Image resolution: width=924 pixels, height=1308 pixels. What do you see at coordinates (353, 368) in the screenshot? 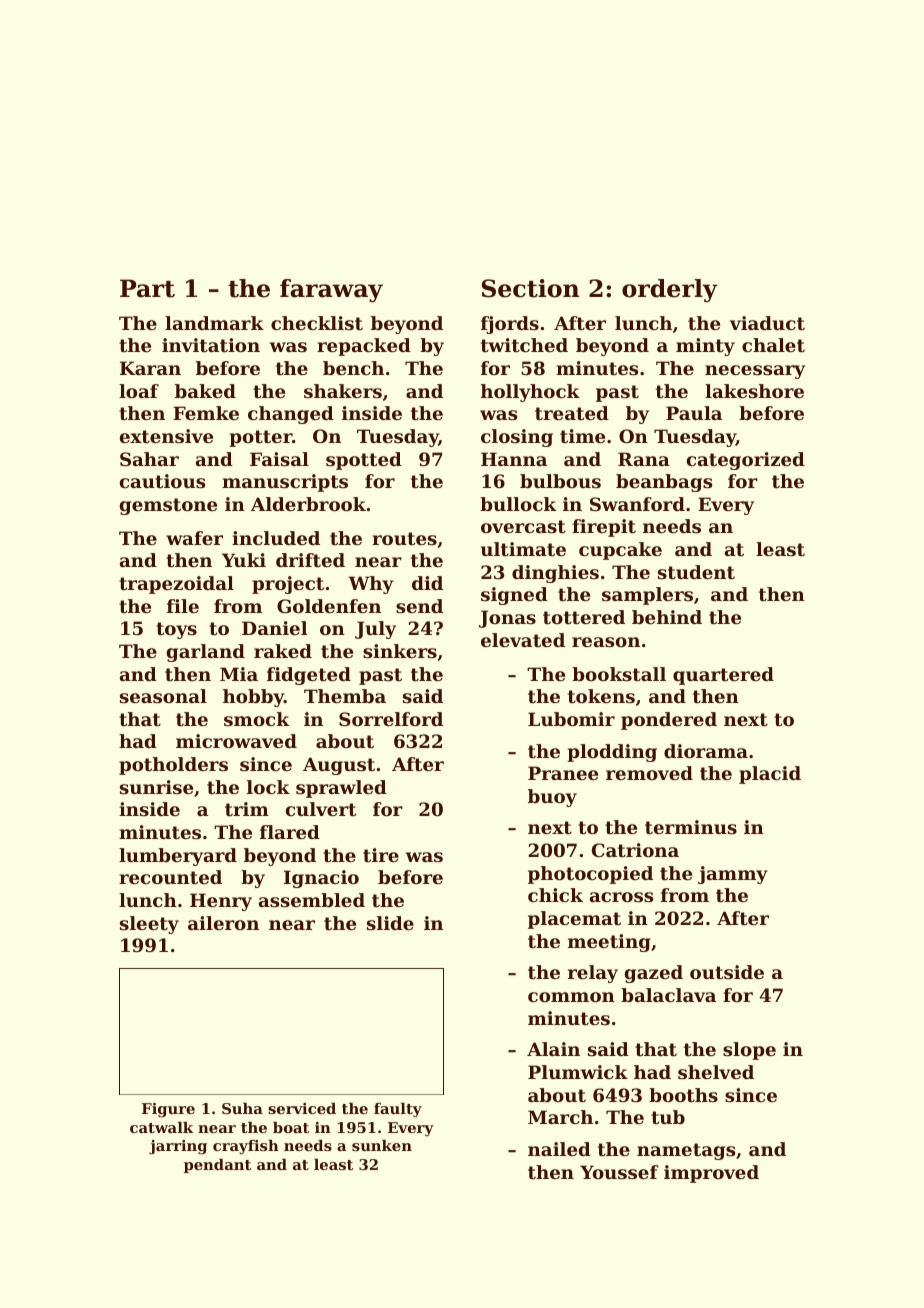
I see `bench` at bounding box center [353, 368].
